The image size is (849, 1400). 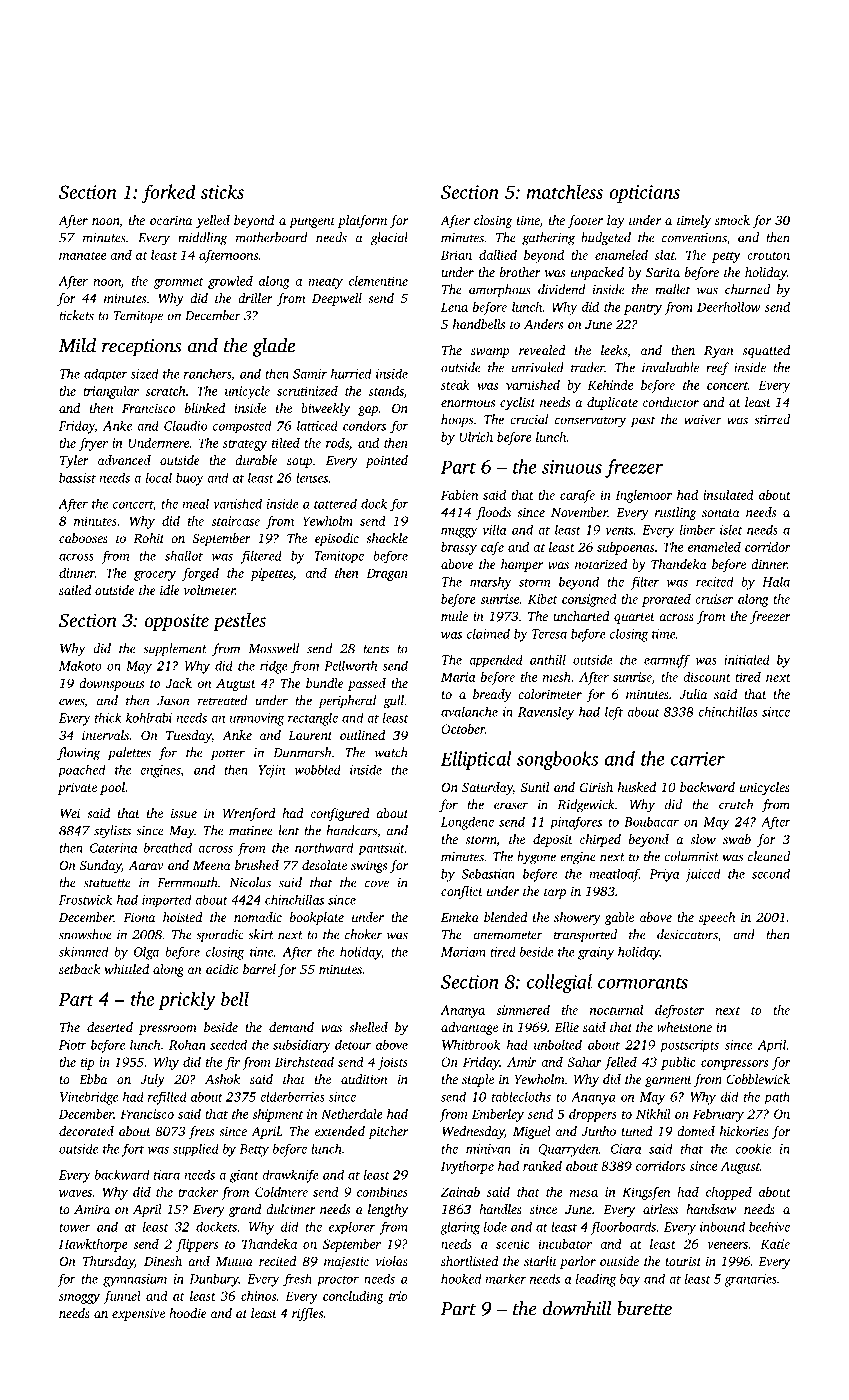 What do you see at coordinates (190, 479) in the page?
I see `buoy` at bounding box center [190, 479].
